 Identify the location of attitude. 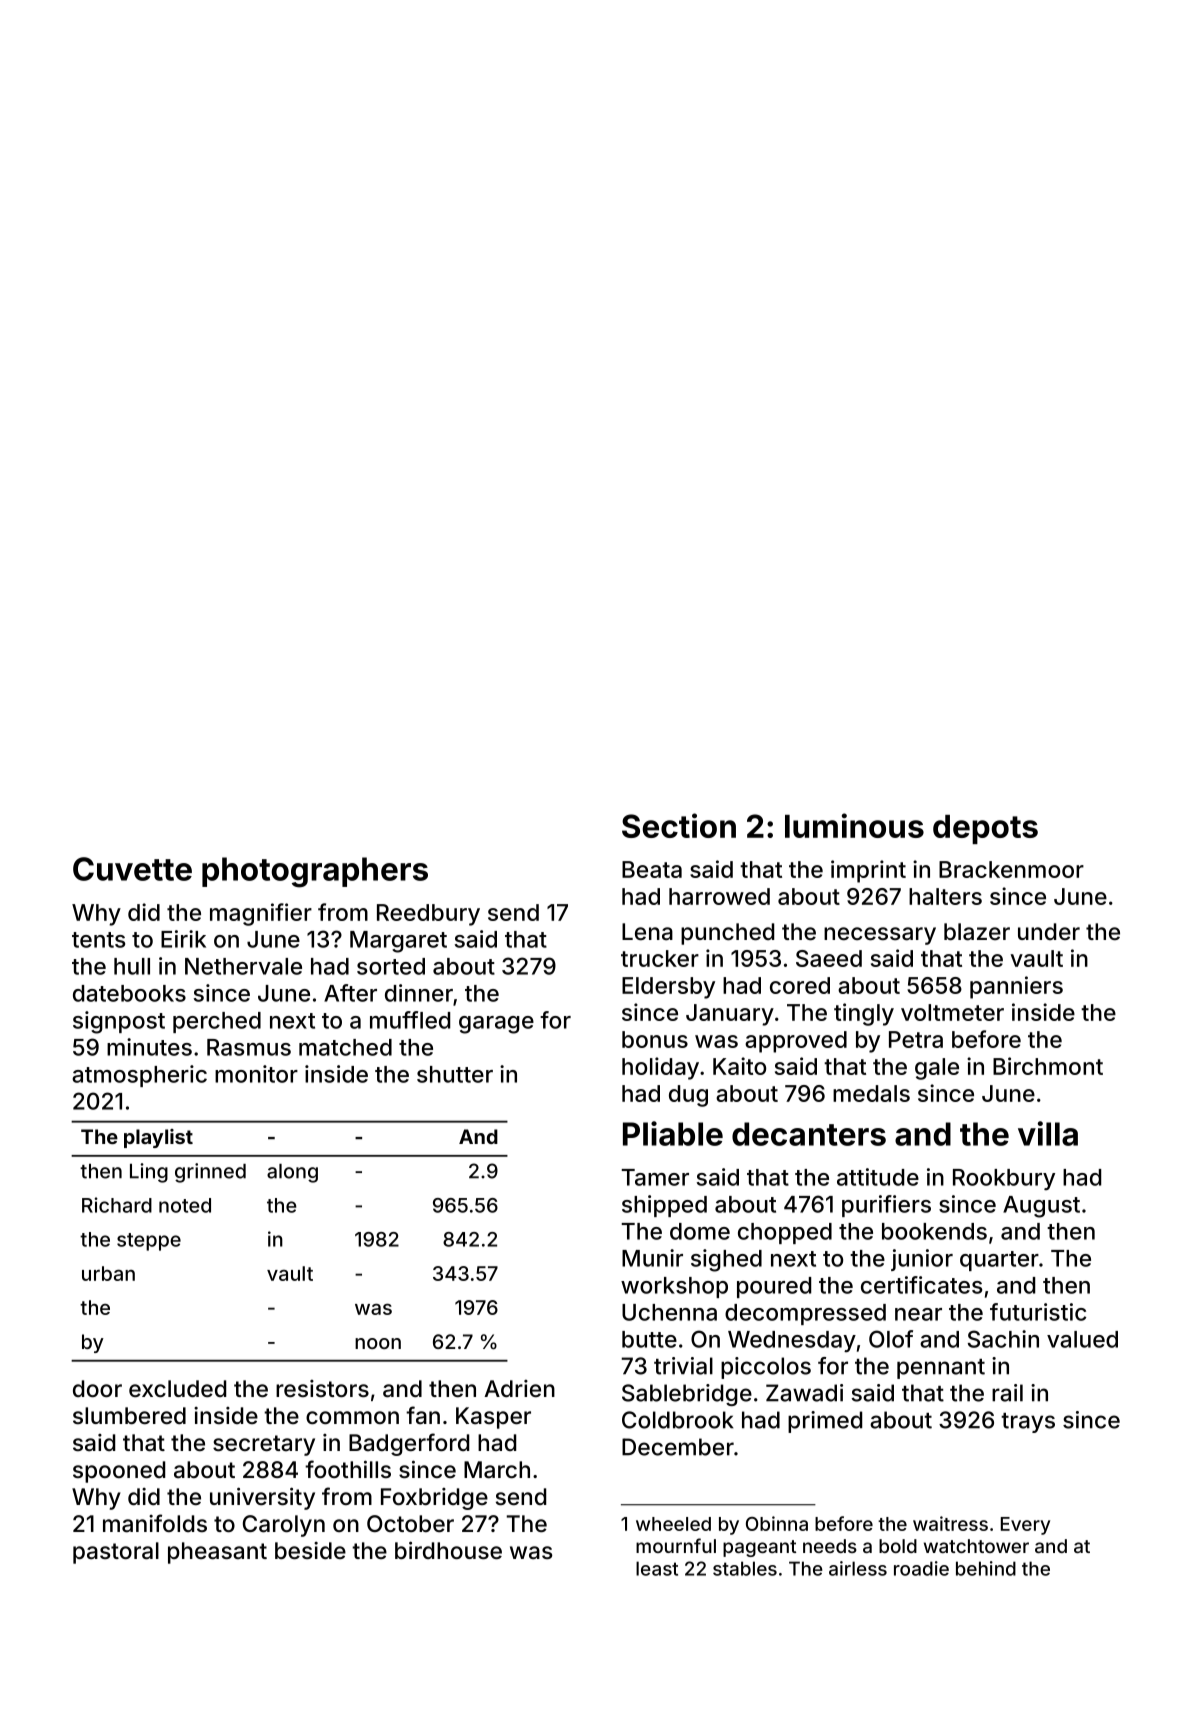
(878, 1177).
